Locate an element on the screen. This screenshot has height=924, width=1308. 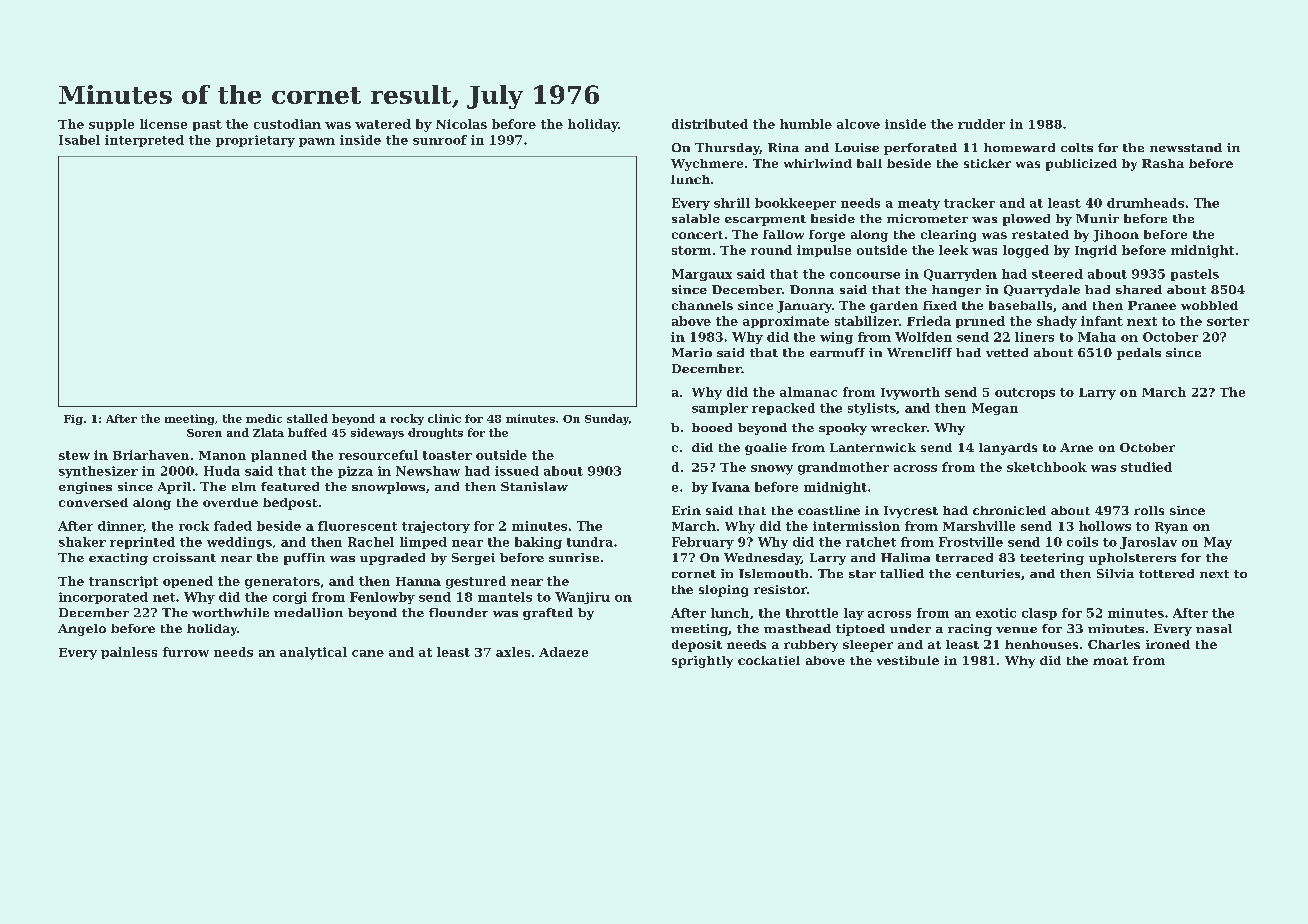
February is located at coordinates (703, 543).
